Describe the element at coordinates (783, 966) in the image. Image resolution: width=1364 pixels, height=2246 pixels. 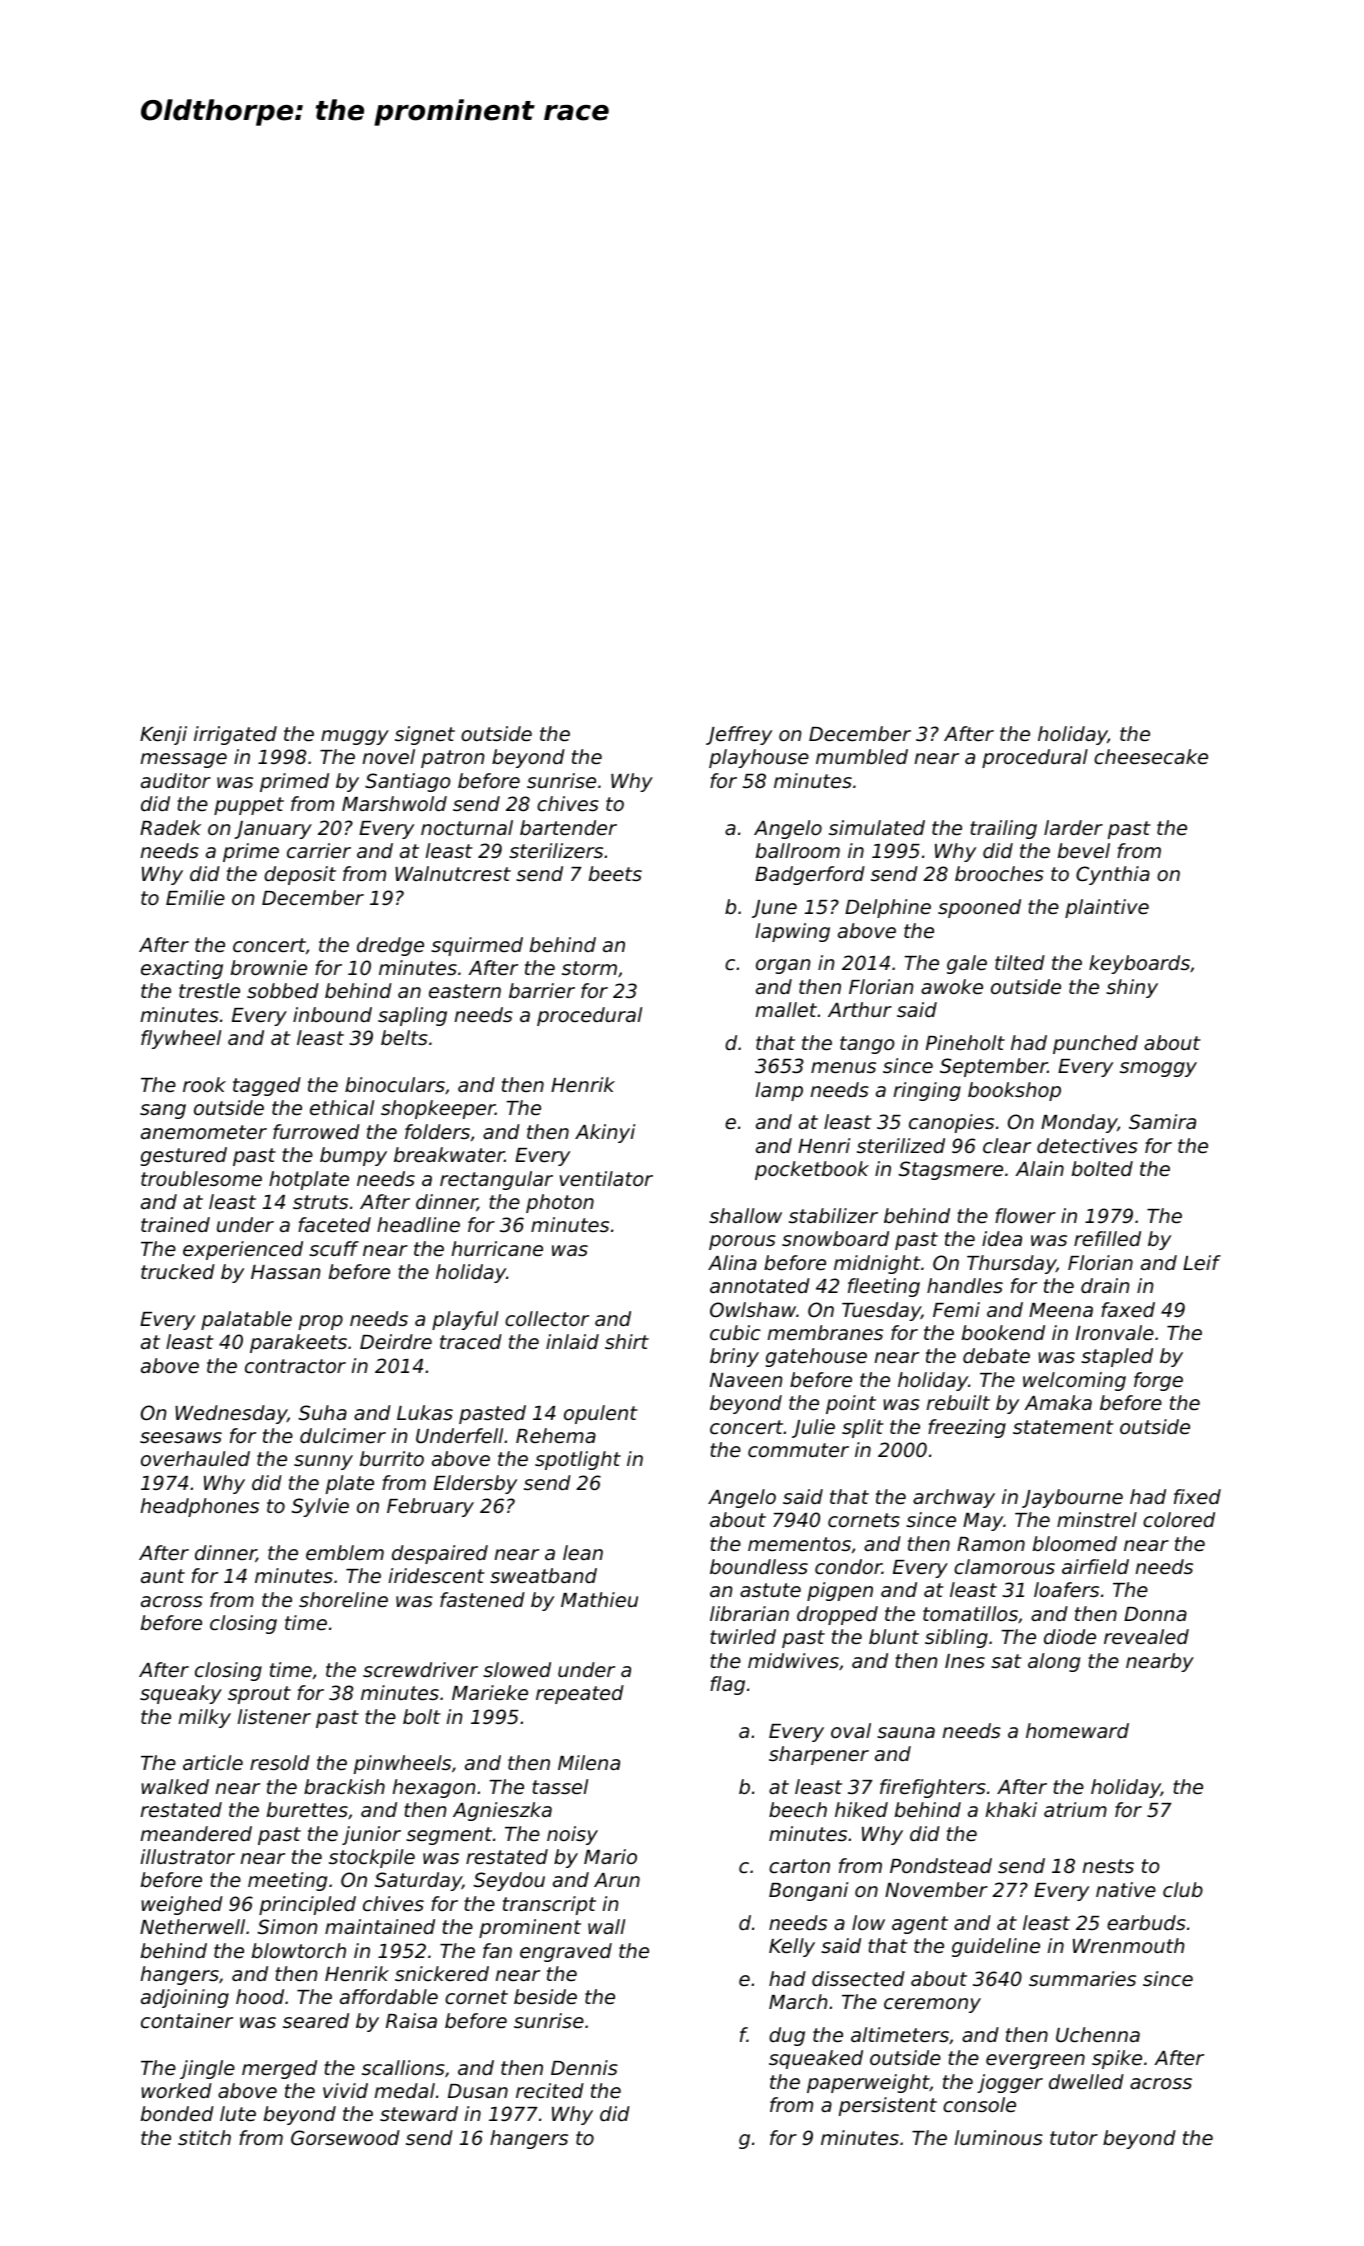
I see `organ` at that location.
